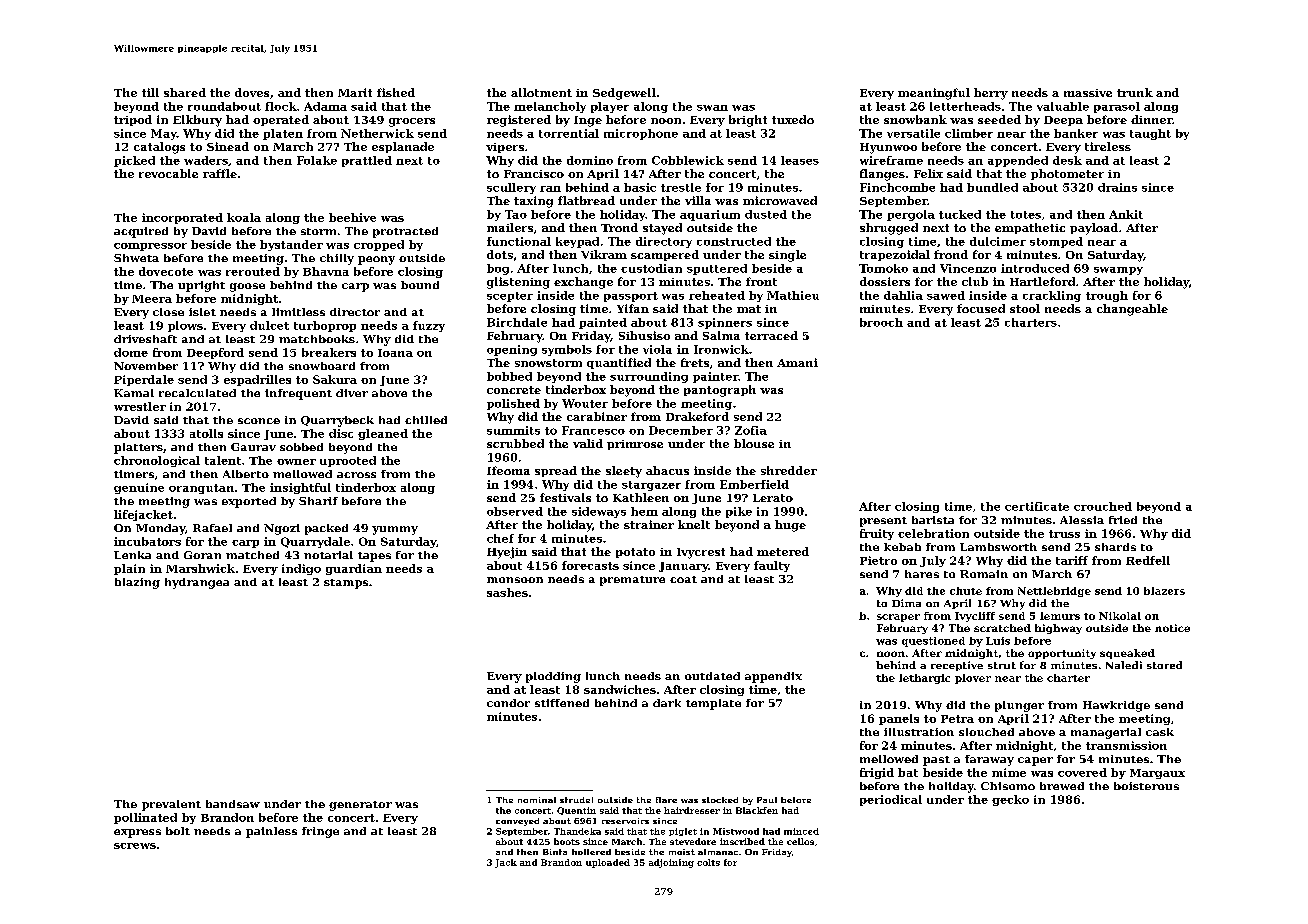 The height and width of the screenshot is (924, 1308). I want to click on painless, so click(271, 832).
